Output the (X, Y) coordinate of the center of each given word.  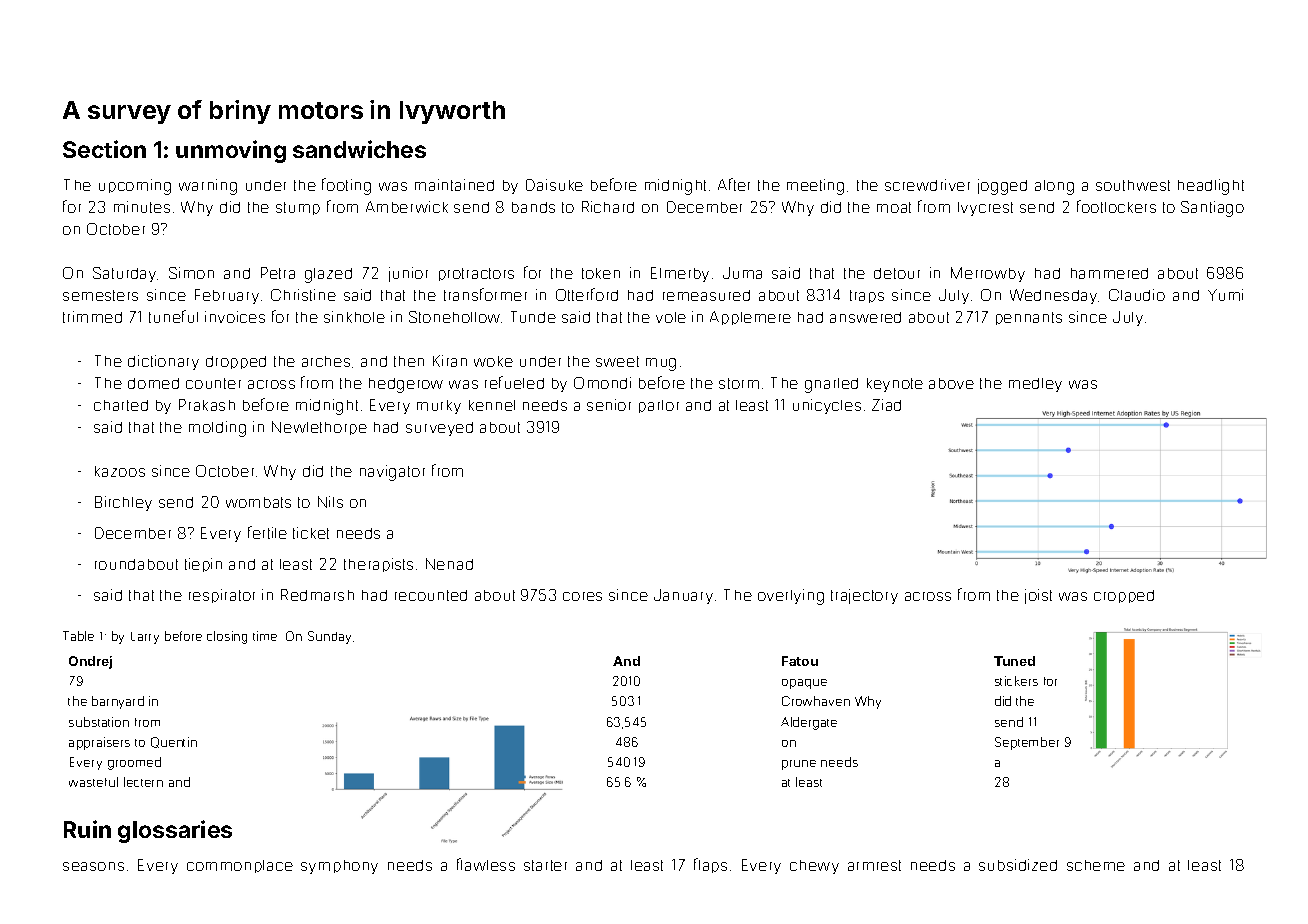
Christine (303, 295)
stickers (1016, 681)
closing (227, 637)
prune (799, 765)
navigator (392, 473)
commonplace (240, 866)
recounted (431, 595)
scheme (1096, 865)
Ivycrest (985, 209)
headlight (1211, 187)
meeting (815, 187)
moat (894, 207)
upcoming (135, 187)
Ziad (886, 405)
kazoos (120, 471)
